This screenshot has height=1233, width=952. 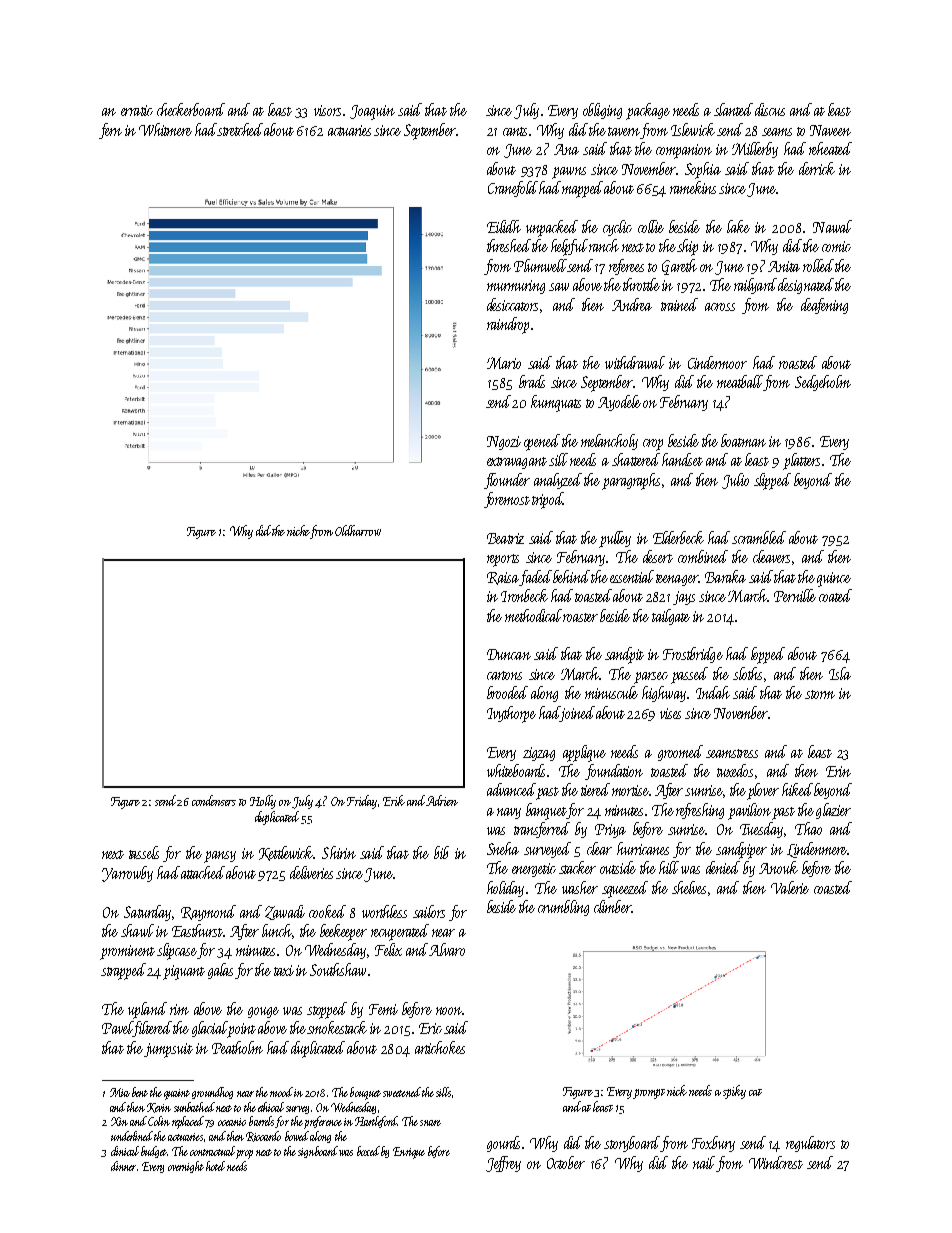 What do you see at coordinates (117, 1029) in the screenshot?
I see `Pavel` at bounding box center [117, 1029].
